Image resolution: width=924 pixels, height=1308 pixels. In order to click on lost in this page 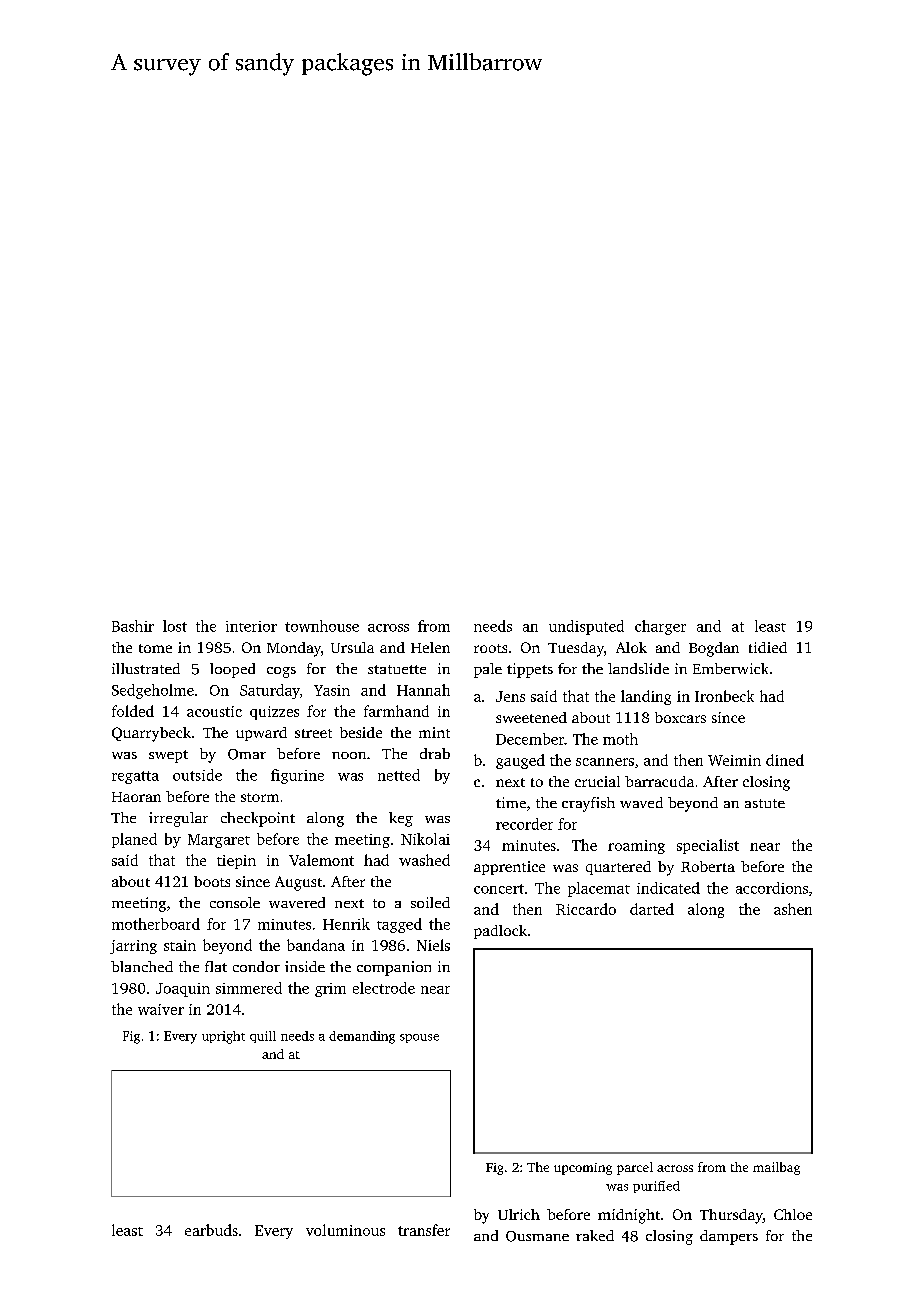, I will do `click(175, 626)`.
